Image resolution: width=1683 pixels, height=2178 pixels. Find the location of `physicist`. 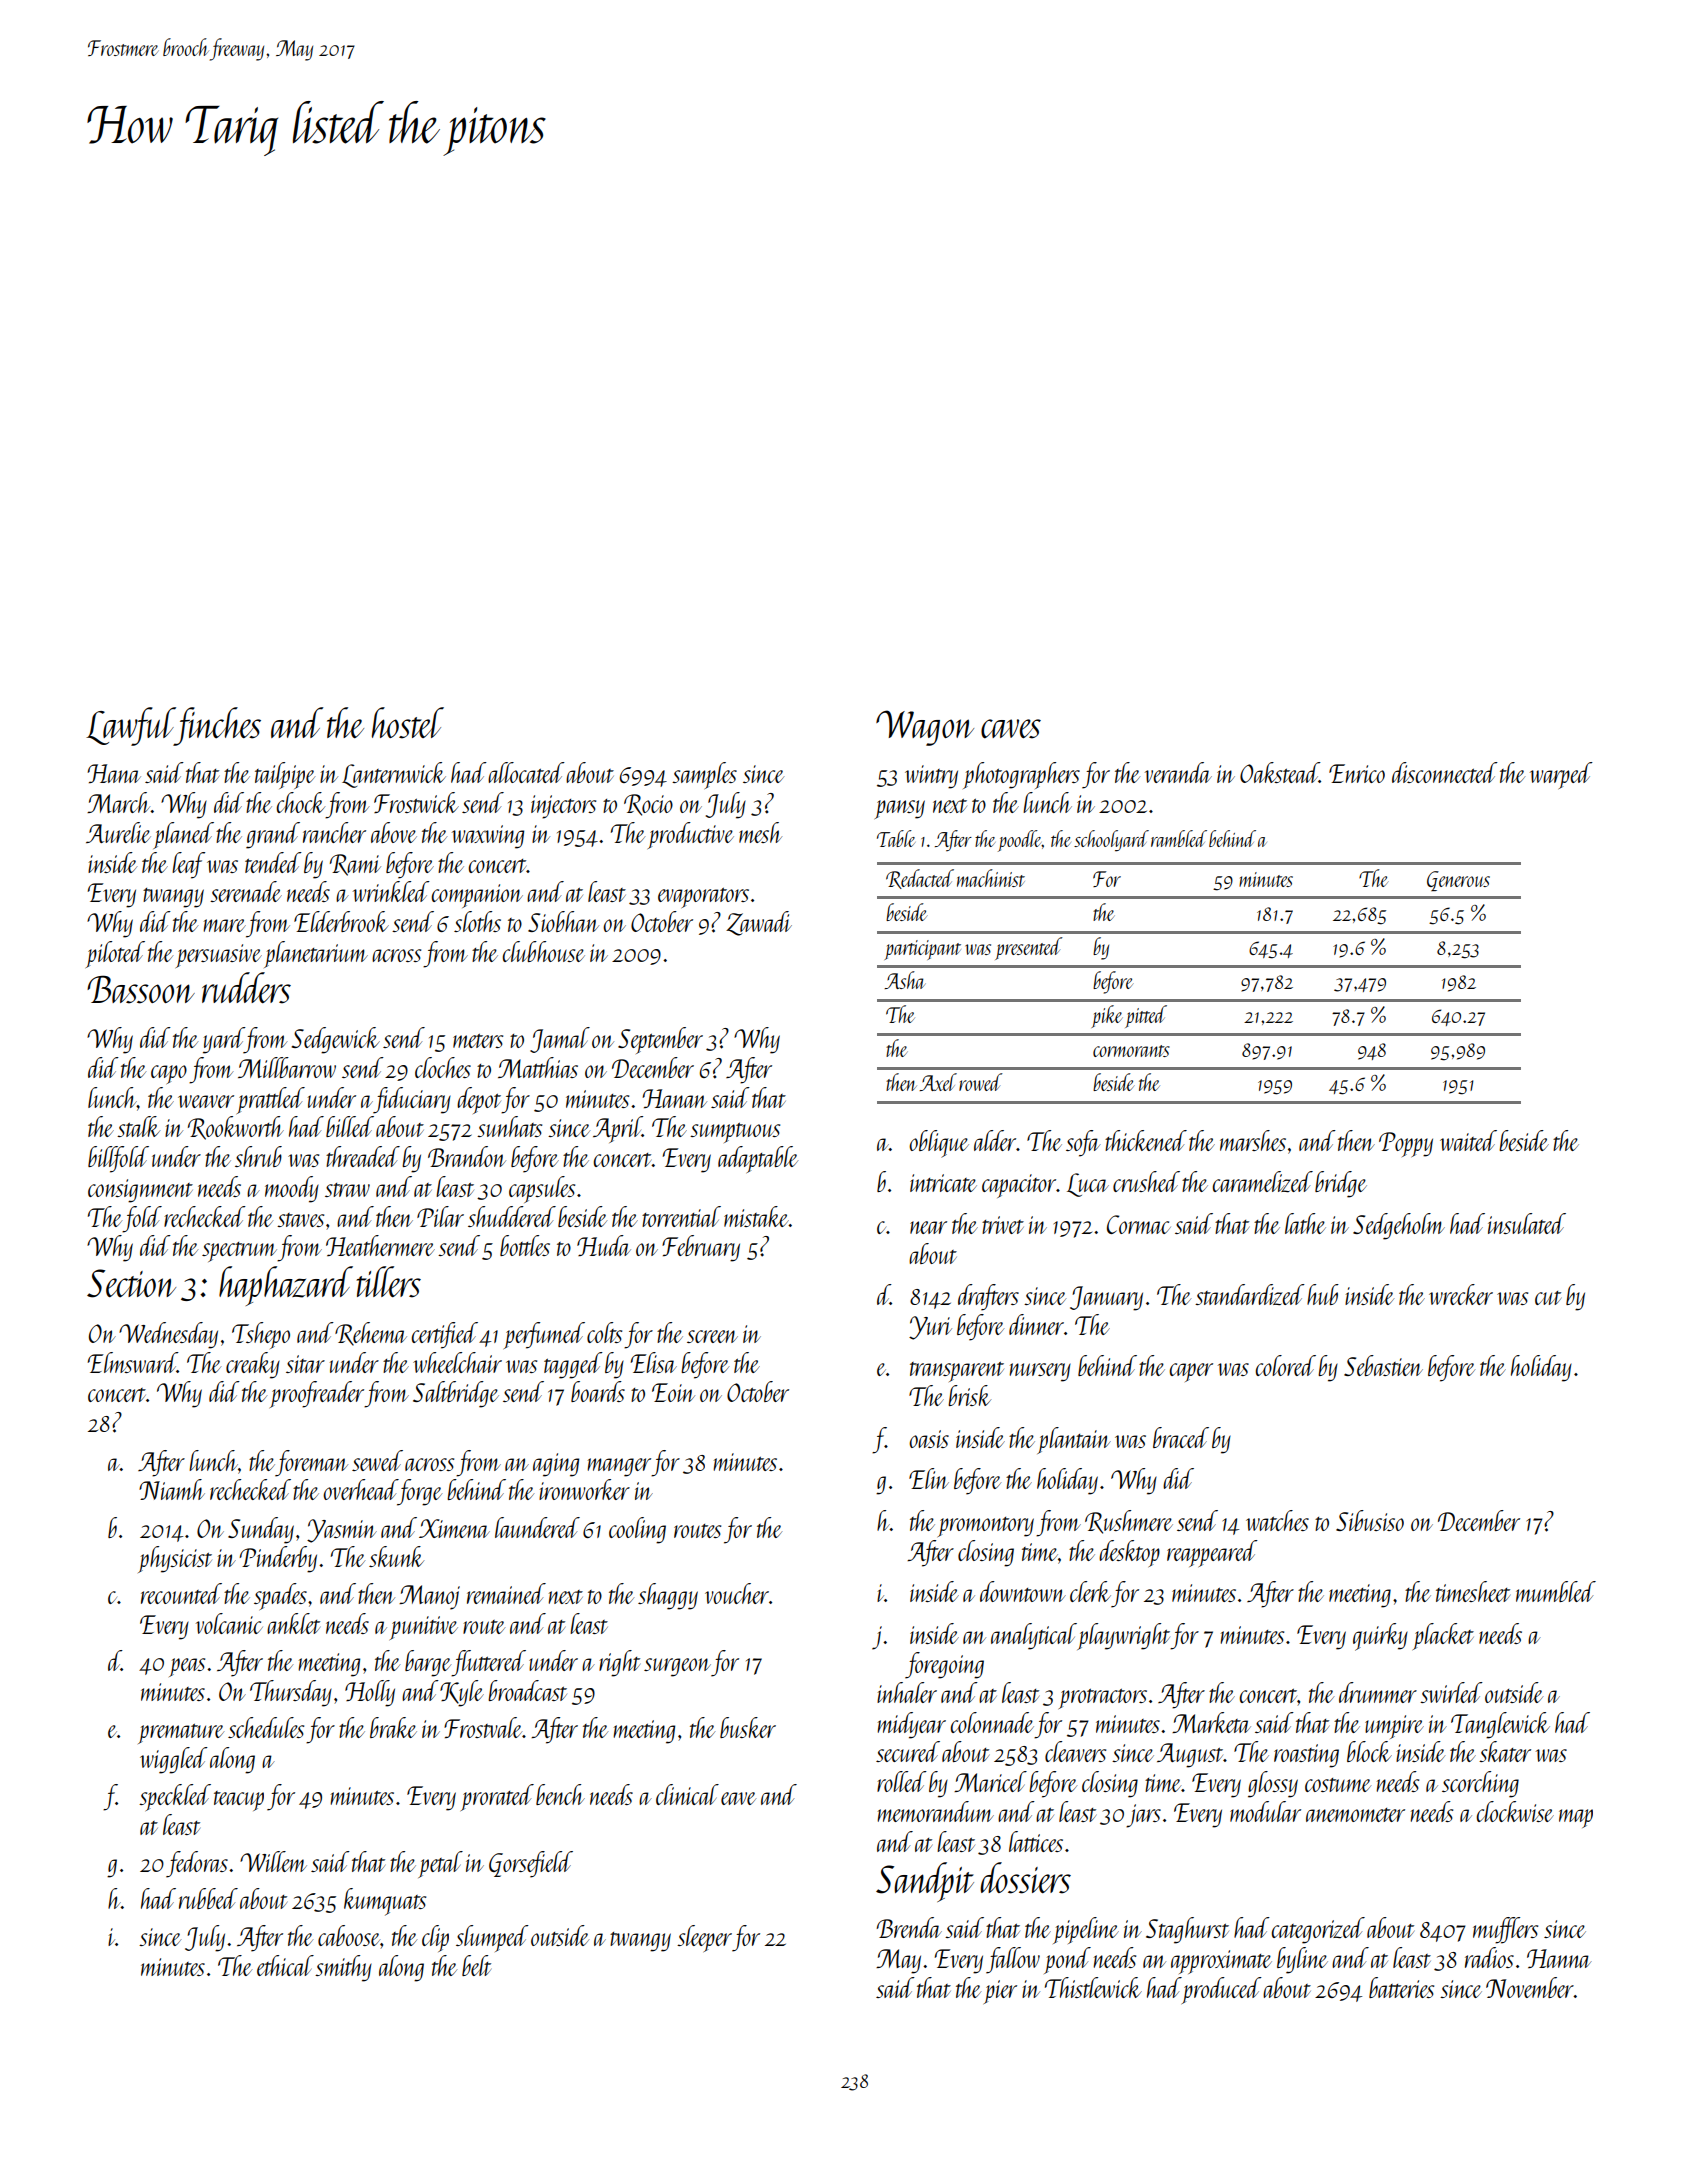

physicist is located at coordinates (175, 1559).
